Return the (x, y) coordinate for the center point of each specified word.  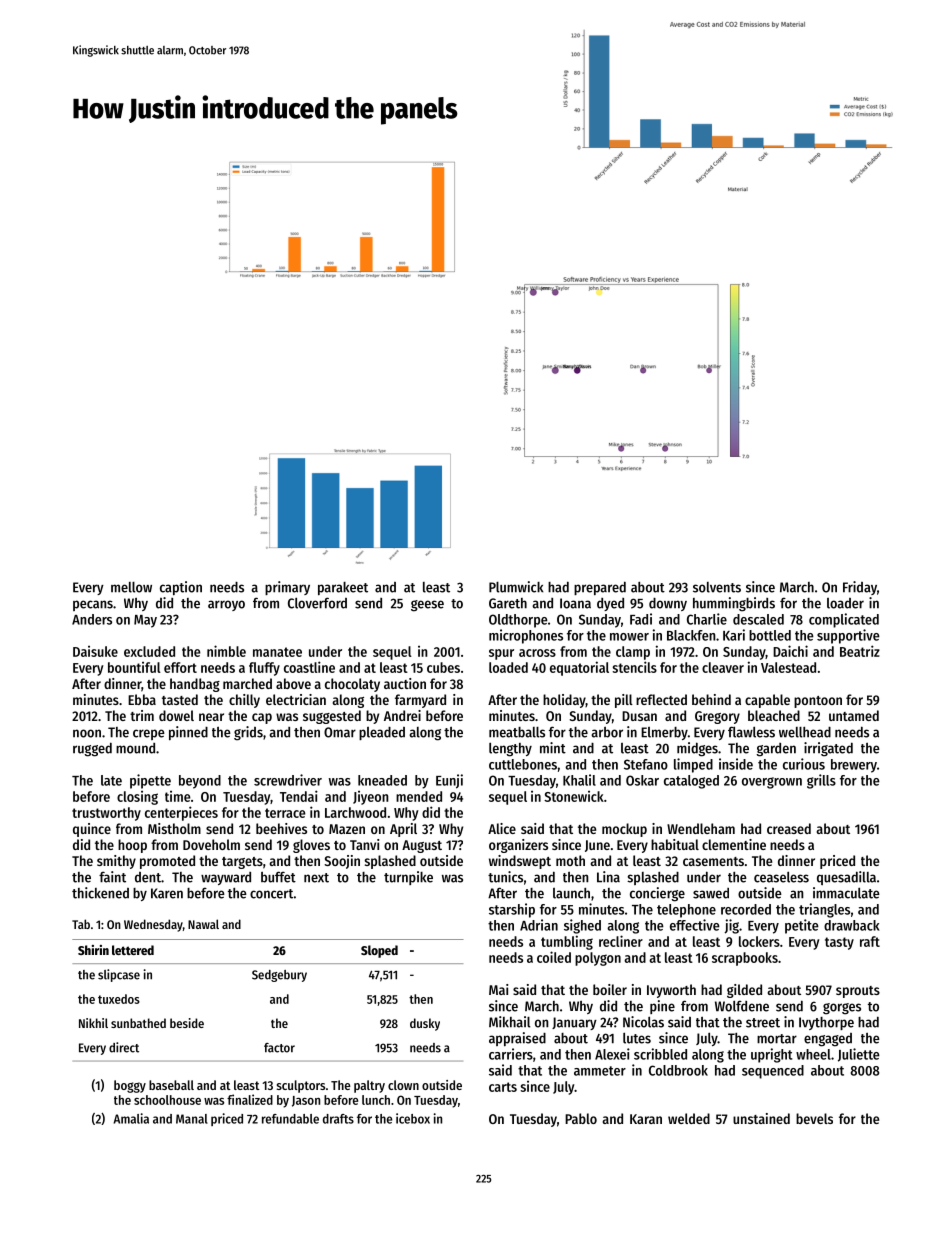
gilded (744, 991)
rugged (92, 749)
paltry (369, 1086)
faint (112, 877)
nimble (226, 651)
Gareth (508, 603)
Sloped (379, 951)
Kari (734, 635)
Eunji (449, 781)
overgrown (772, 783)
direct (124, 1047)
